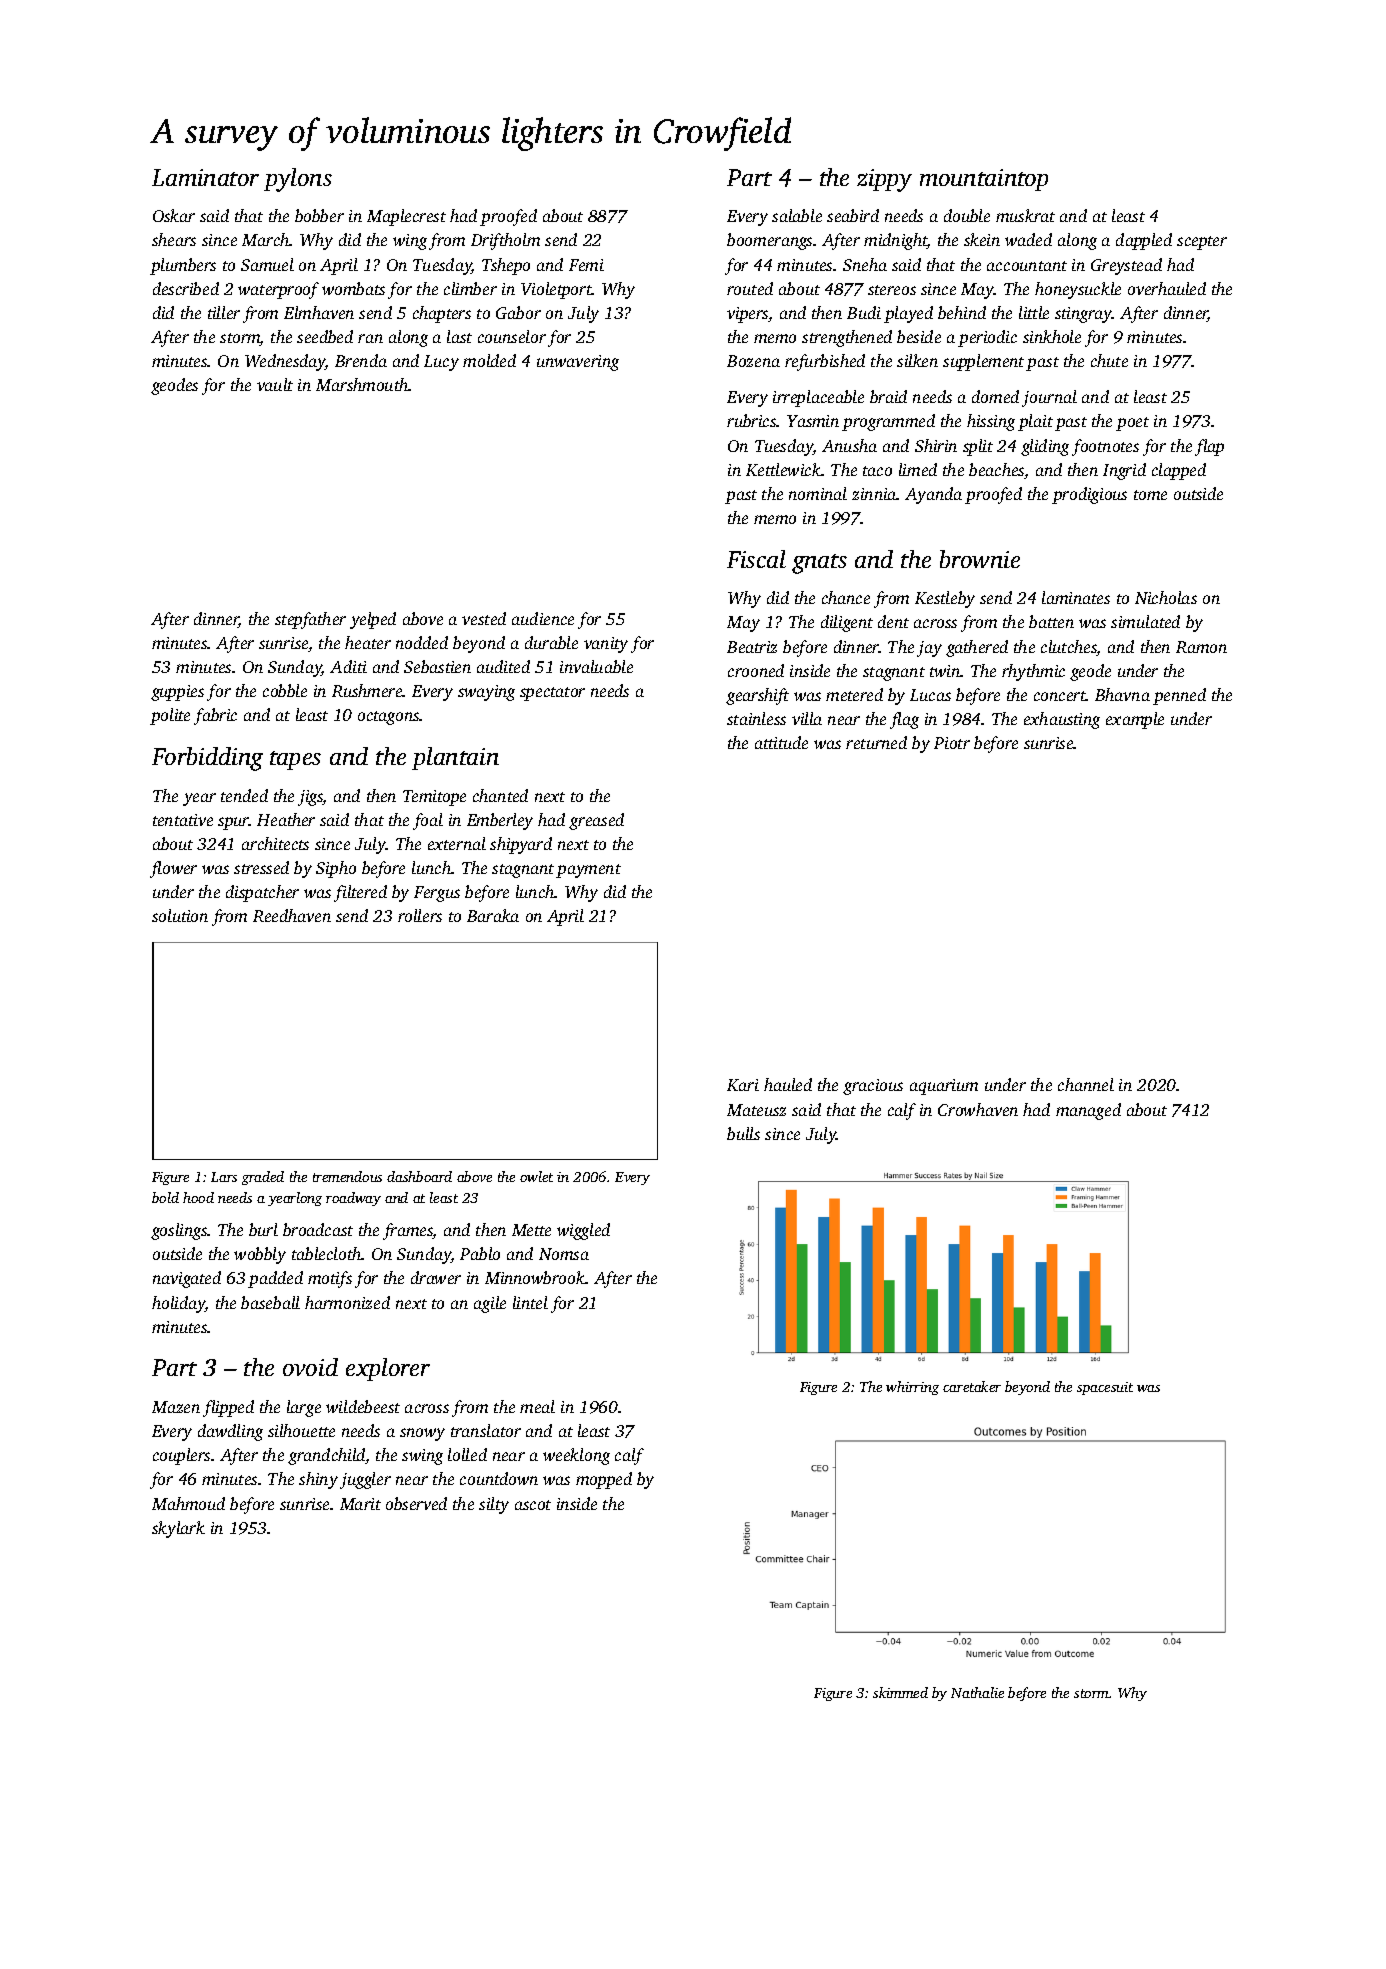  I want to click on clapped, so click(1179, 471).
